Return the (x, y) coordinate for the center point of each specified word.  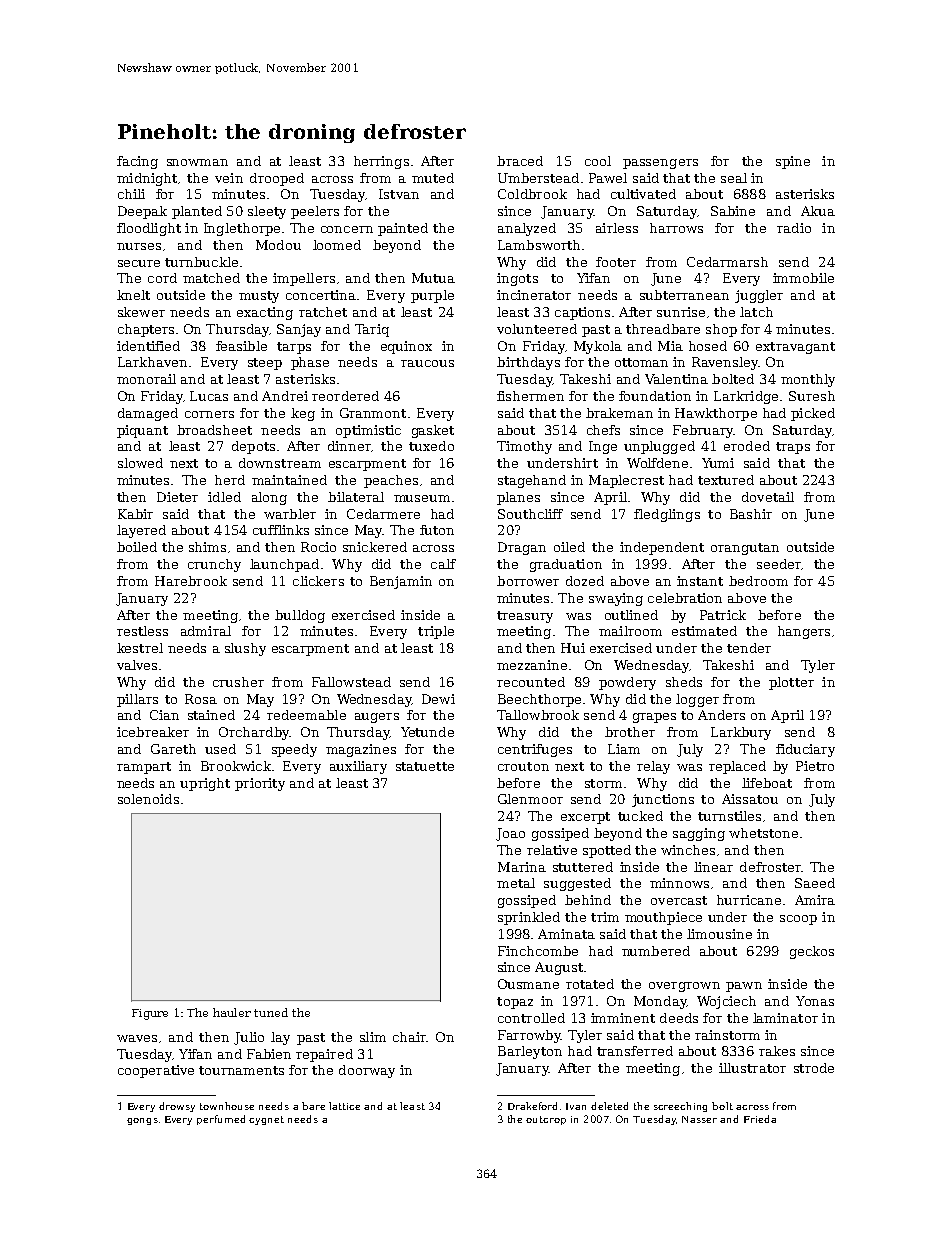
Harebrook (191, 581)
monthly (808, 380)
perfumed (221, 1120)
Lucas (209, 396)
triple (436, 632)
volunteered (537, 329)
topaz (515, 1003)
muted (433, 178)
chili (131, 194)
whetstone (763, 833)
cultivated (643, 194)
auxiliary (358, 767)
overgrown (684, 987)
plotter (791, 683)
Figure (150, 1014)
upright (205, 784)
